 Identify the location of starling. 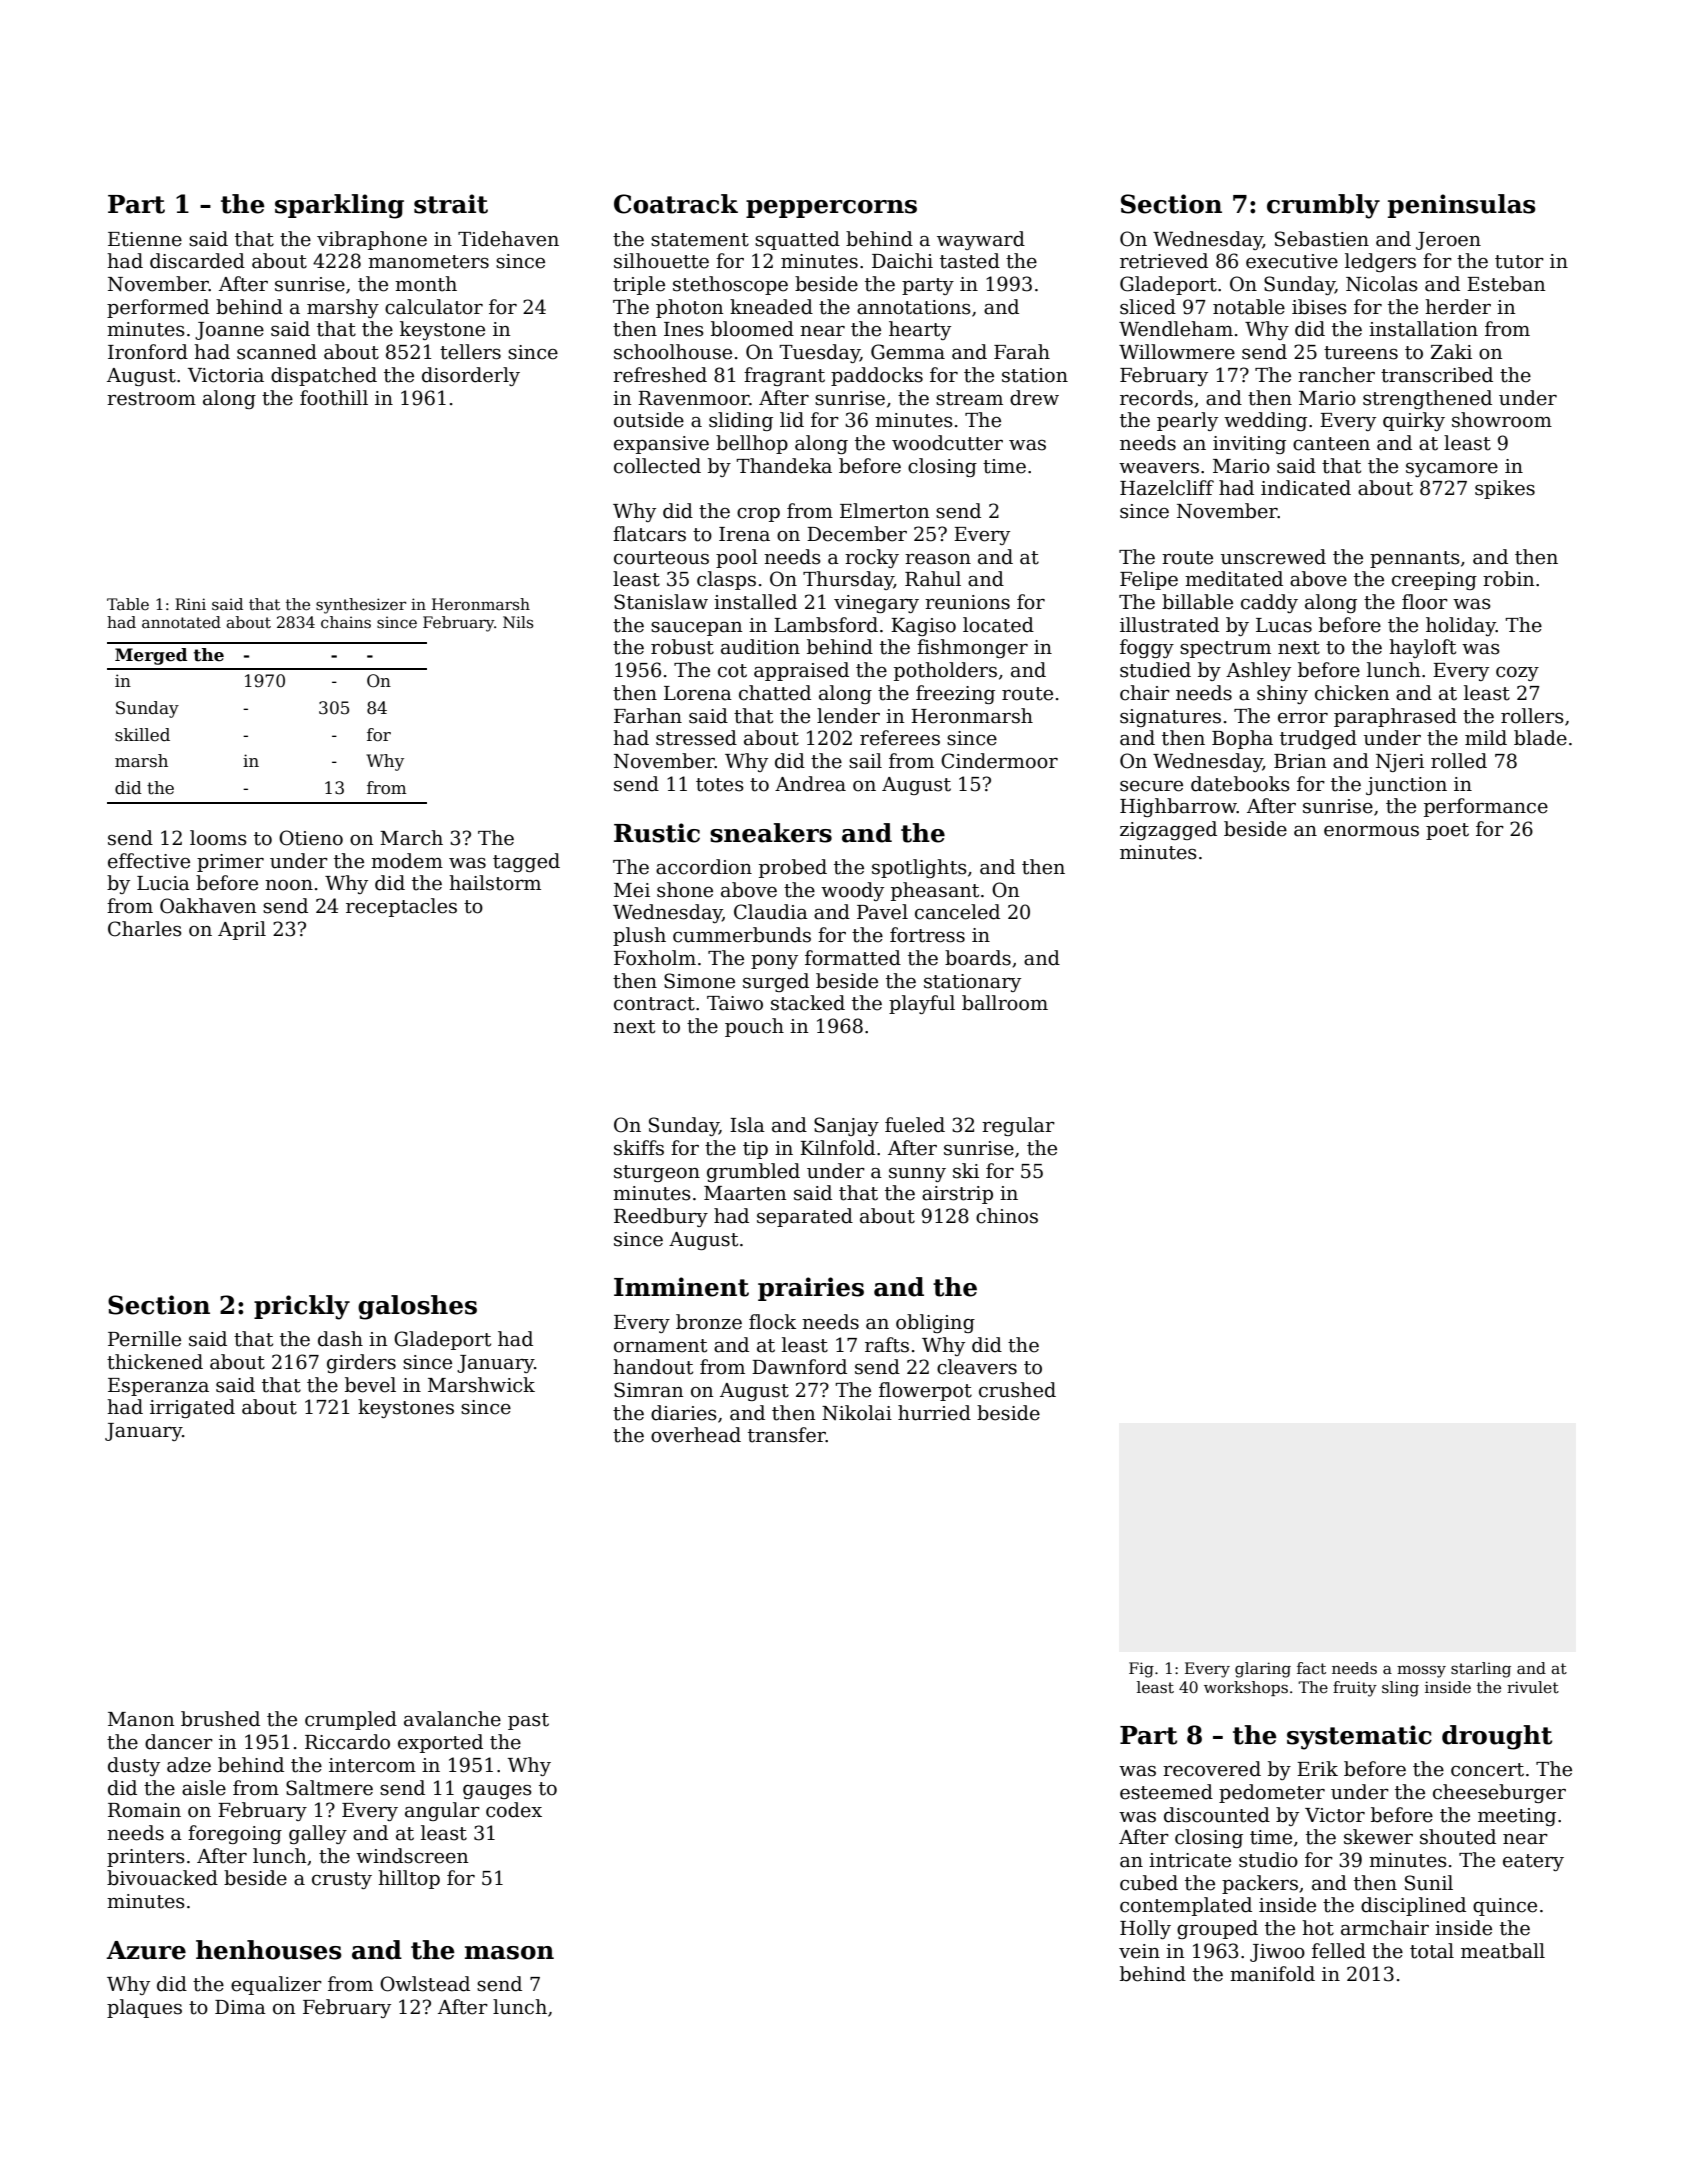
(1481, 1670).
